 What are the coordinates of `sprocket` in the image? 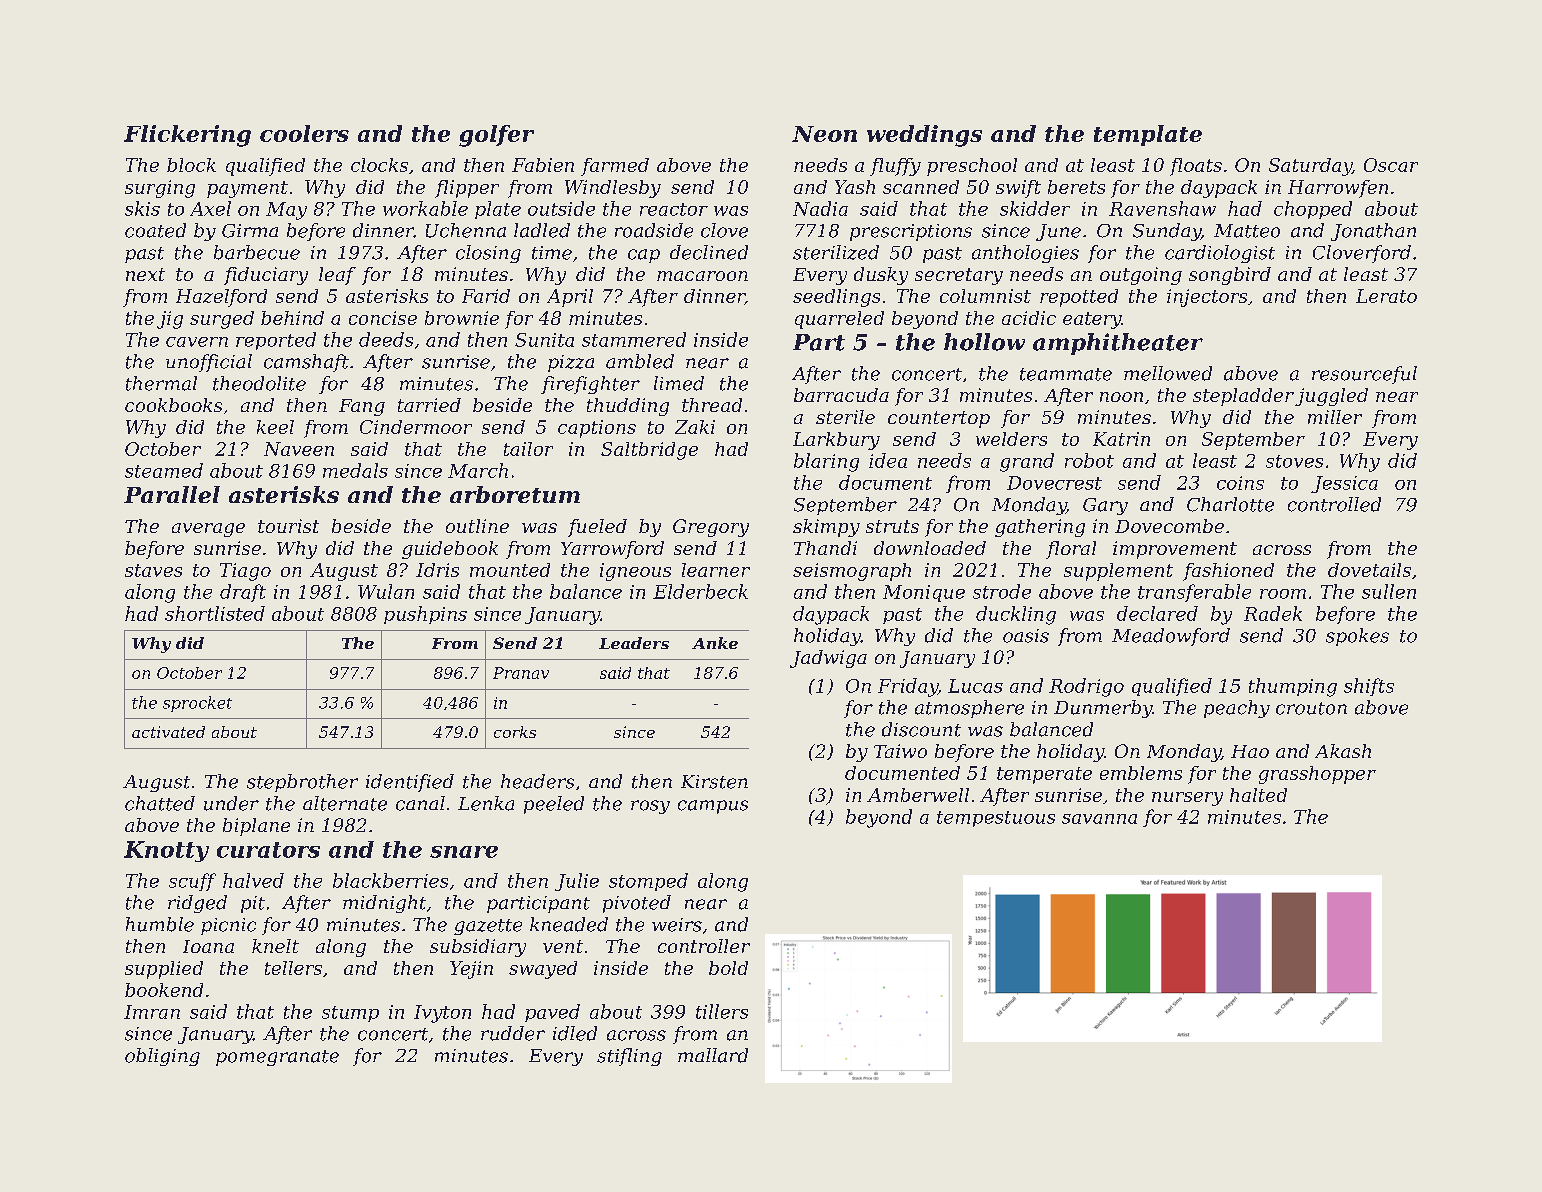 It's located at (197, 704).
